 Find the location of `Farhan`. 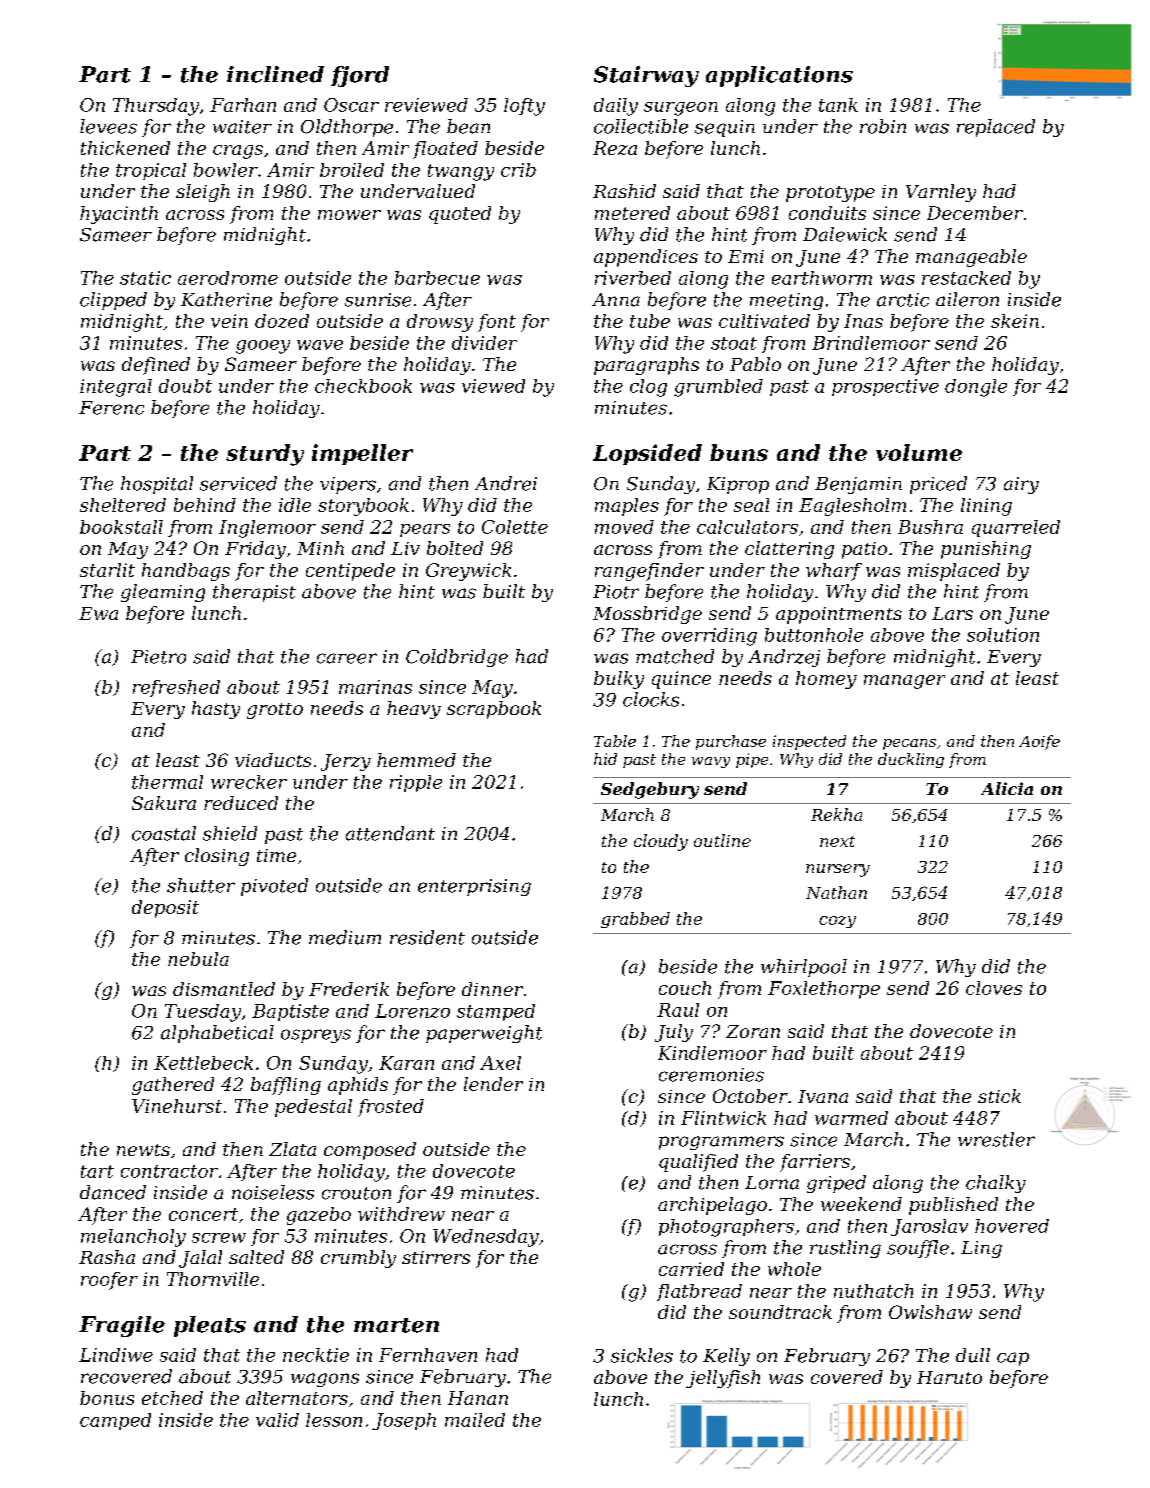

Farhan is located at coordinates (243, 105).
